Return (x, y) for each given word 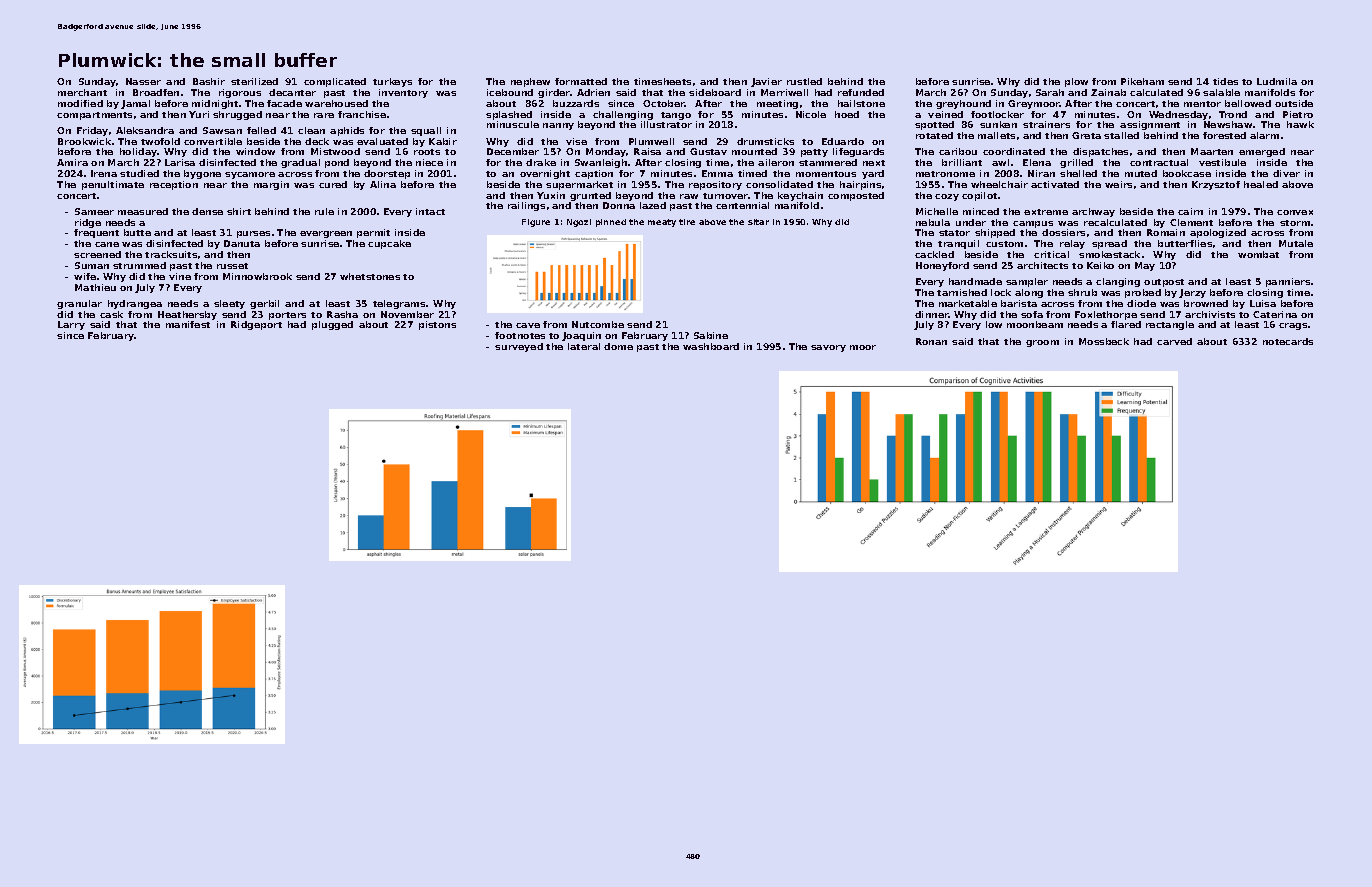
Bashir (209, 81)
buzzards (576, 103)
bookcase (1187, 173)
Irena (104, 173)
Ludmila (1277, 81)
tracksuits (171, 254)
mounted (754, 151)
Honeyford (942, 266)
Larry (71, 325)
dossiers (1063, 232)
